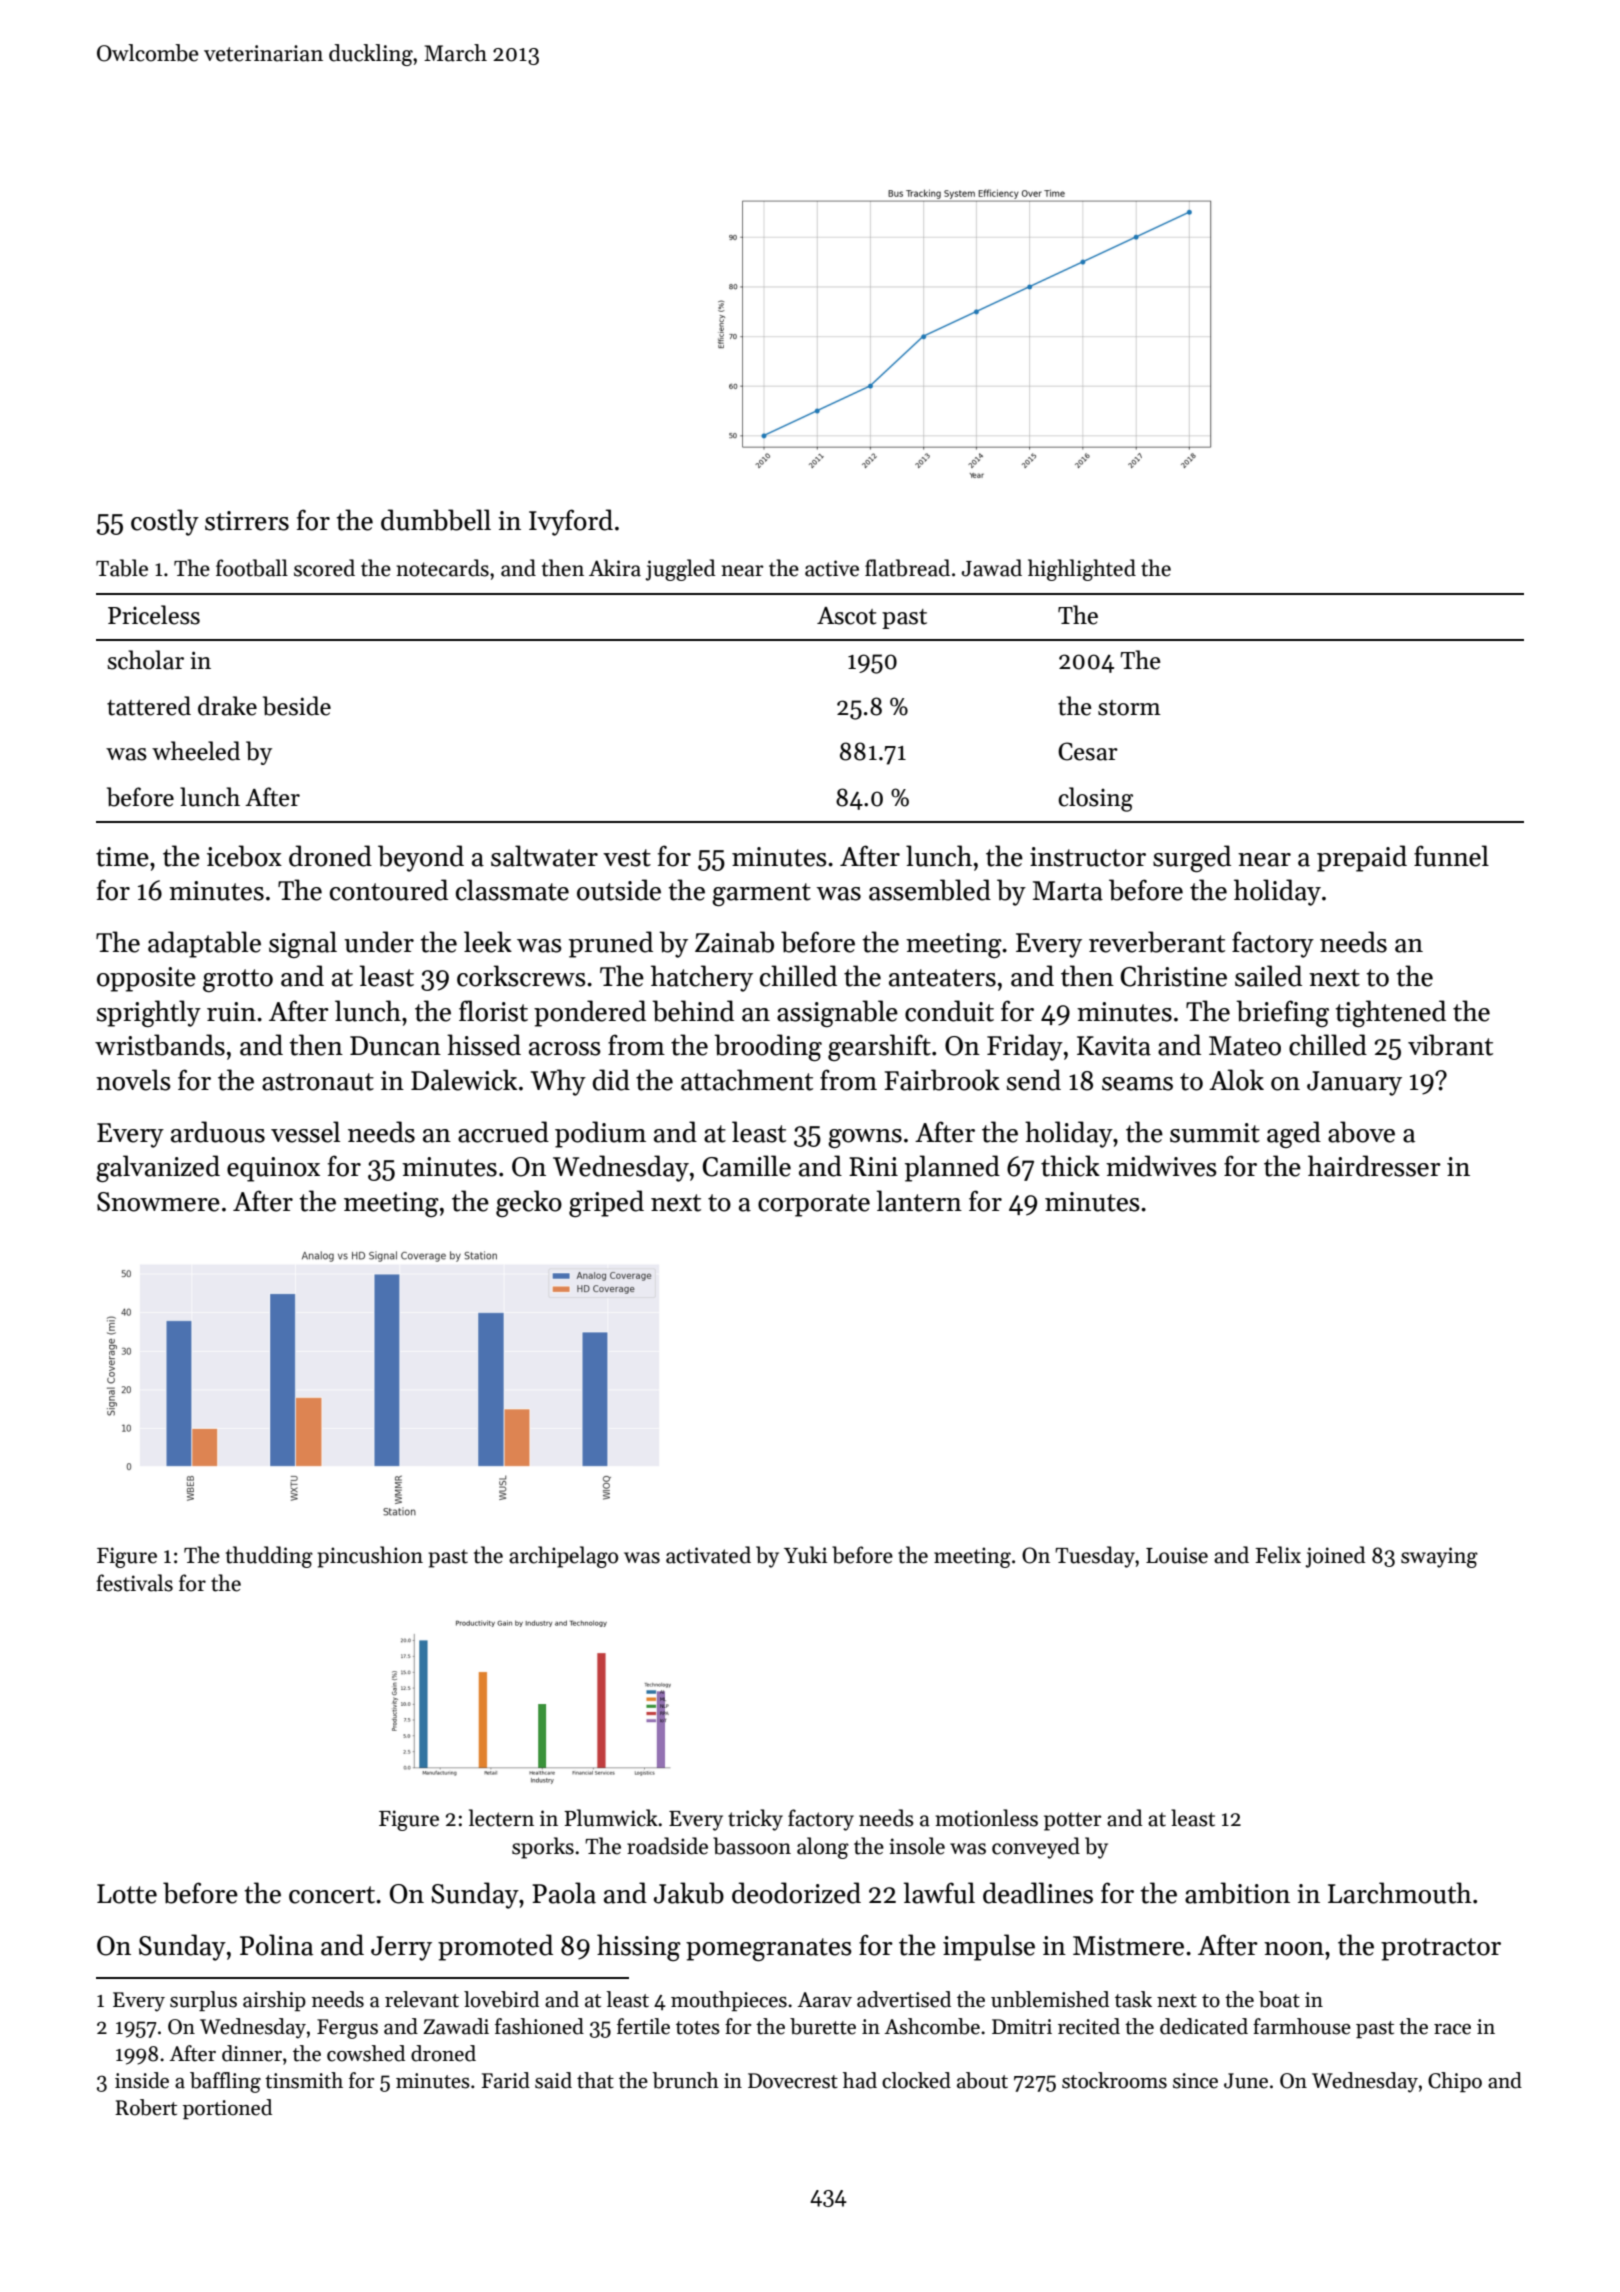 The width and height of the document is (1620, 2292). I want to click on garment, so click(761, 894).
